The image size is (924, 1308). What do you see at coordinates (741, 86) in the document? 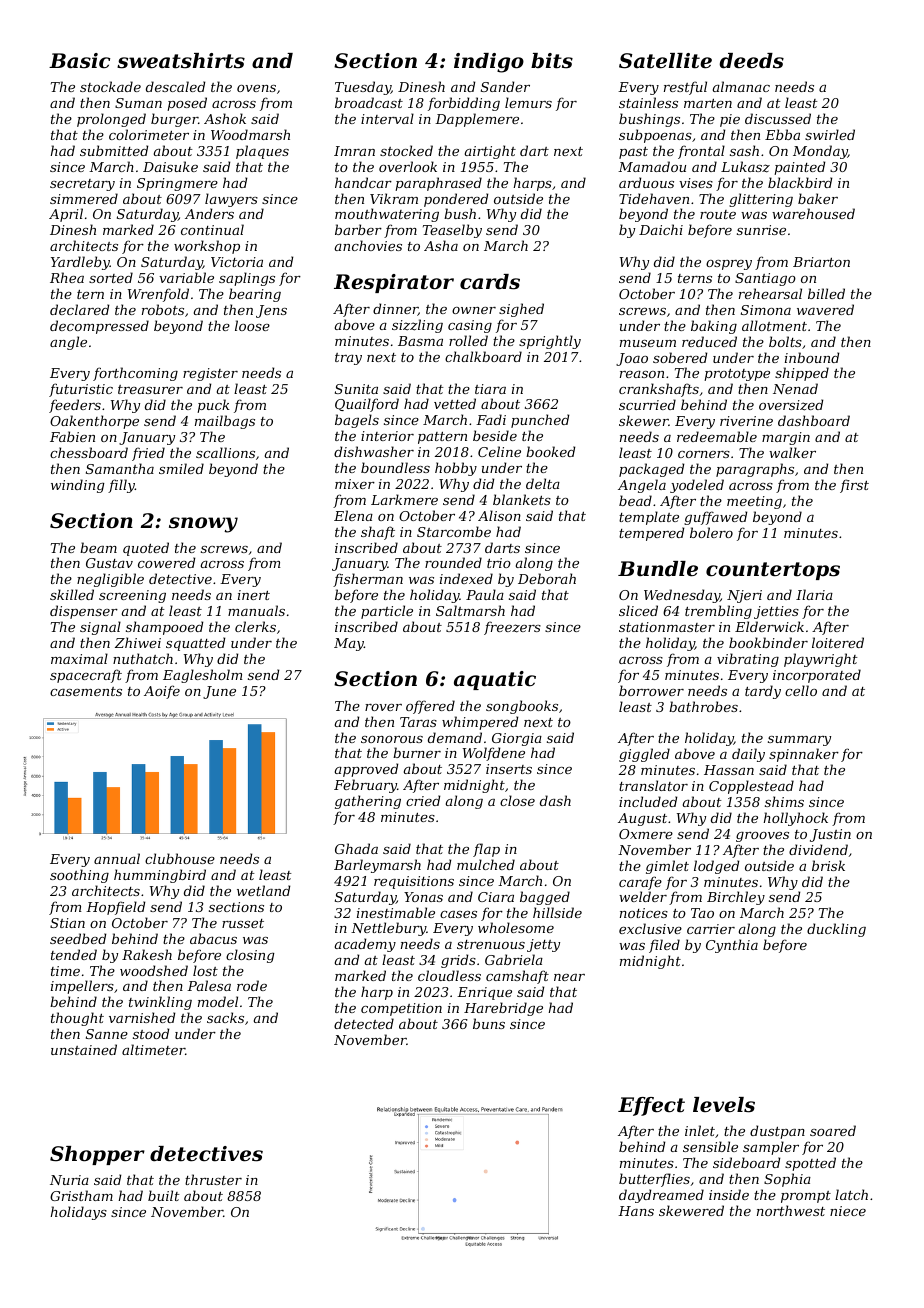
I see `almanac` at bounding box center [741, 86].
